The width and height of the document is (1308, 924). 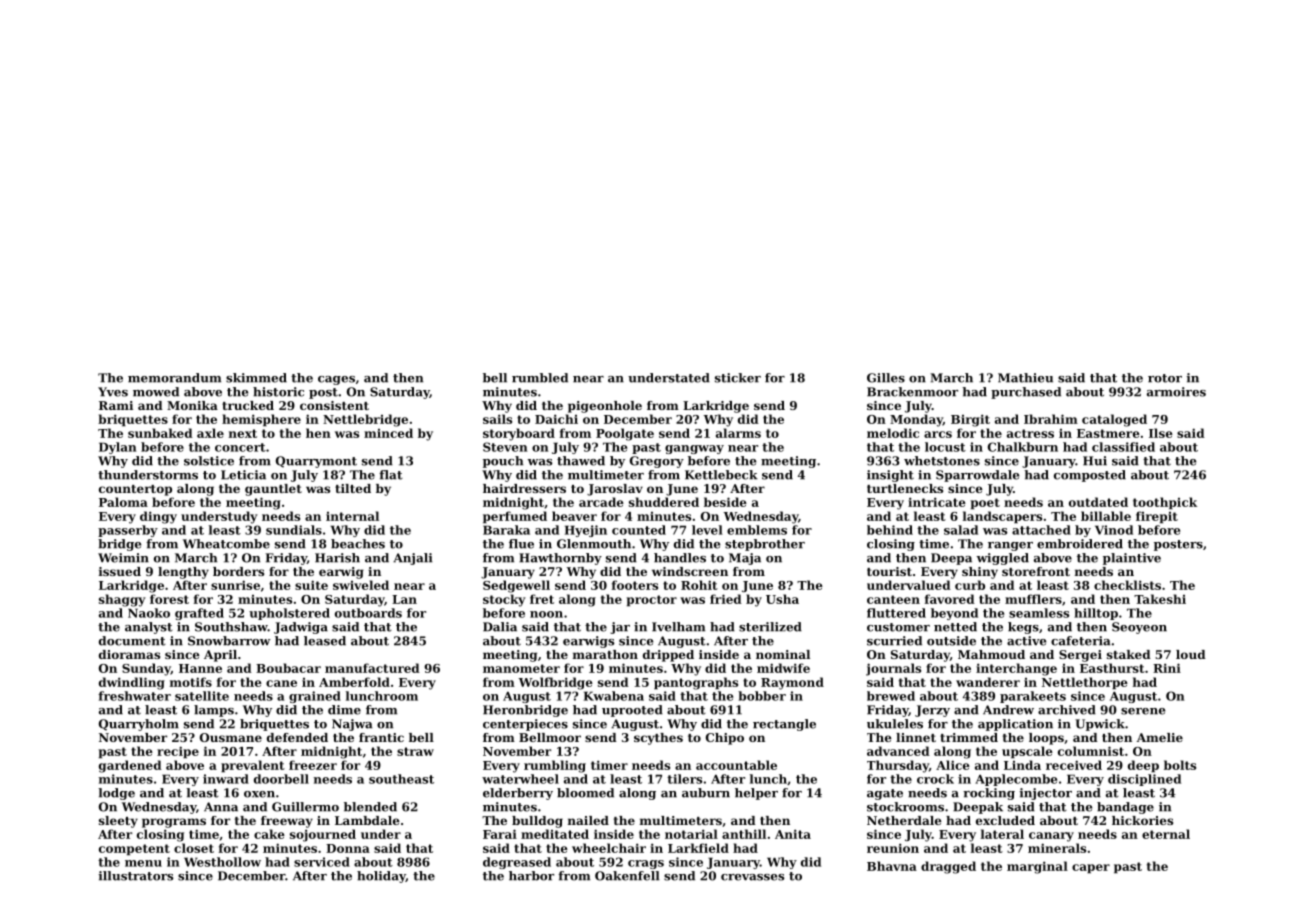 I want to click on rotor, so click(x=1165, y=378).
